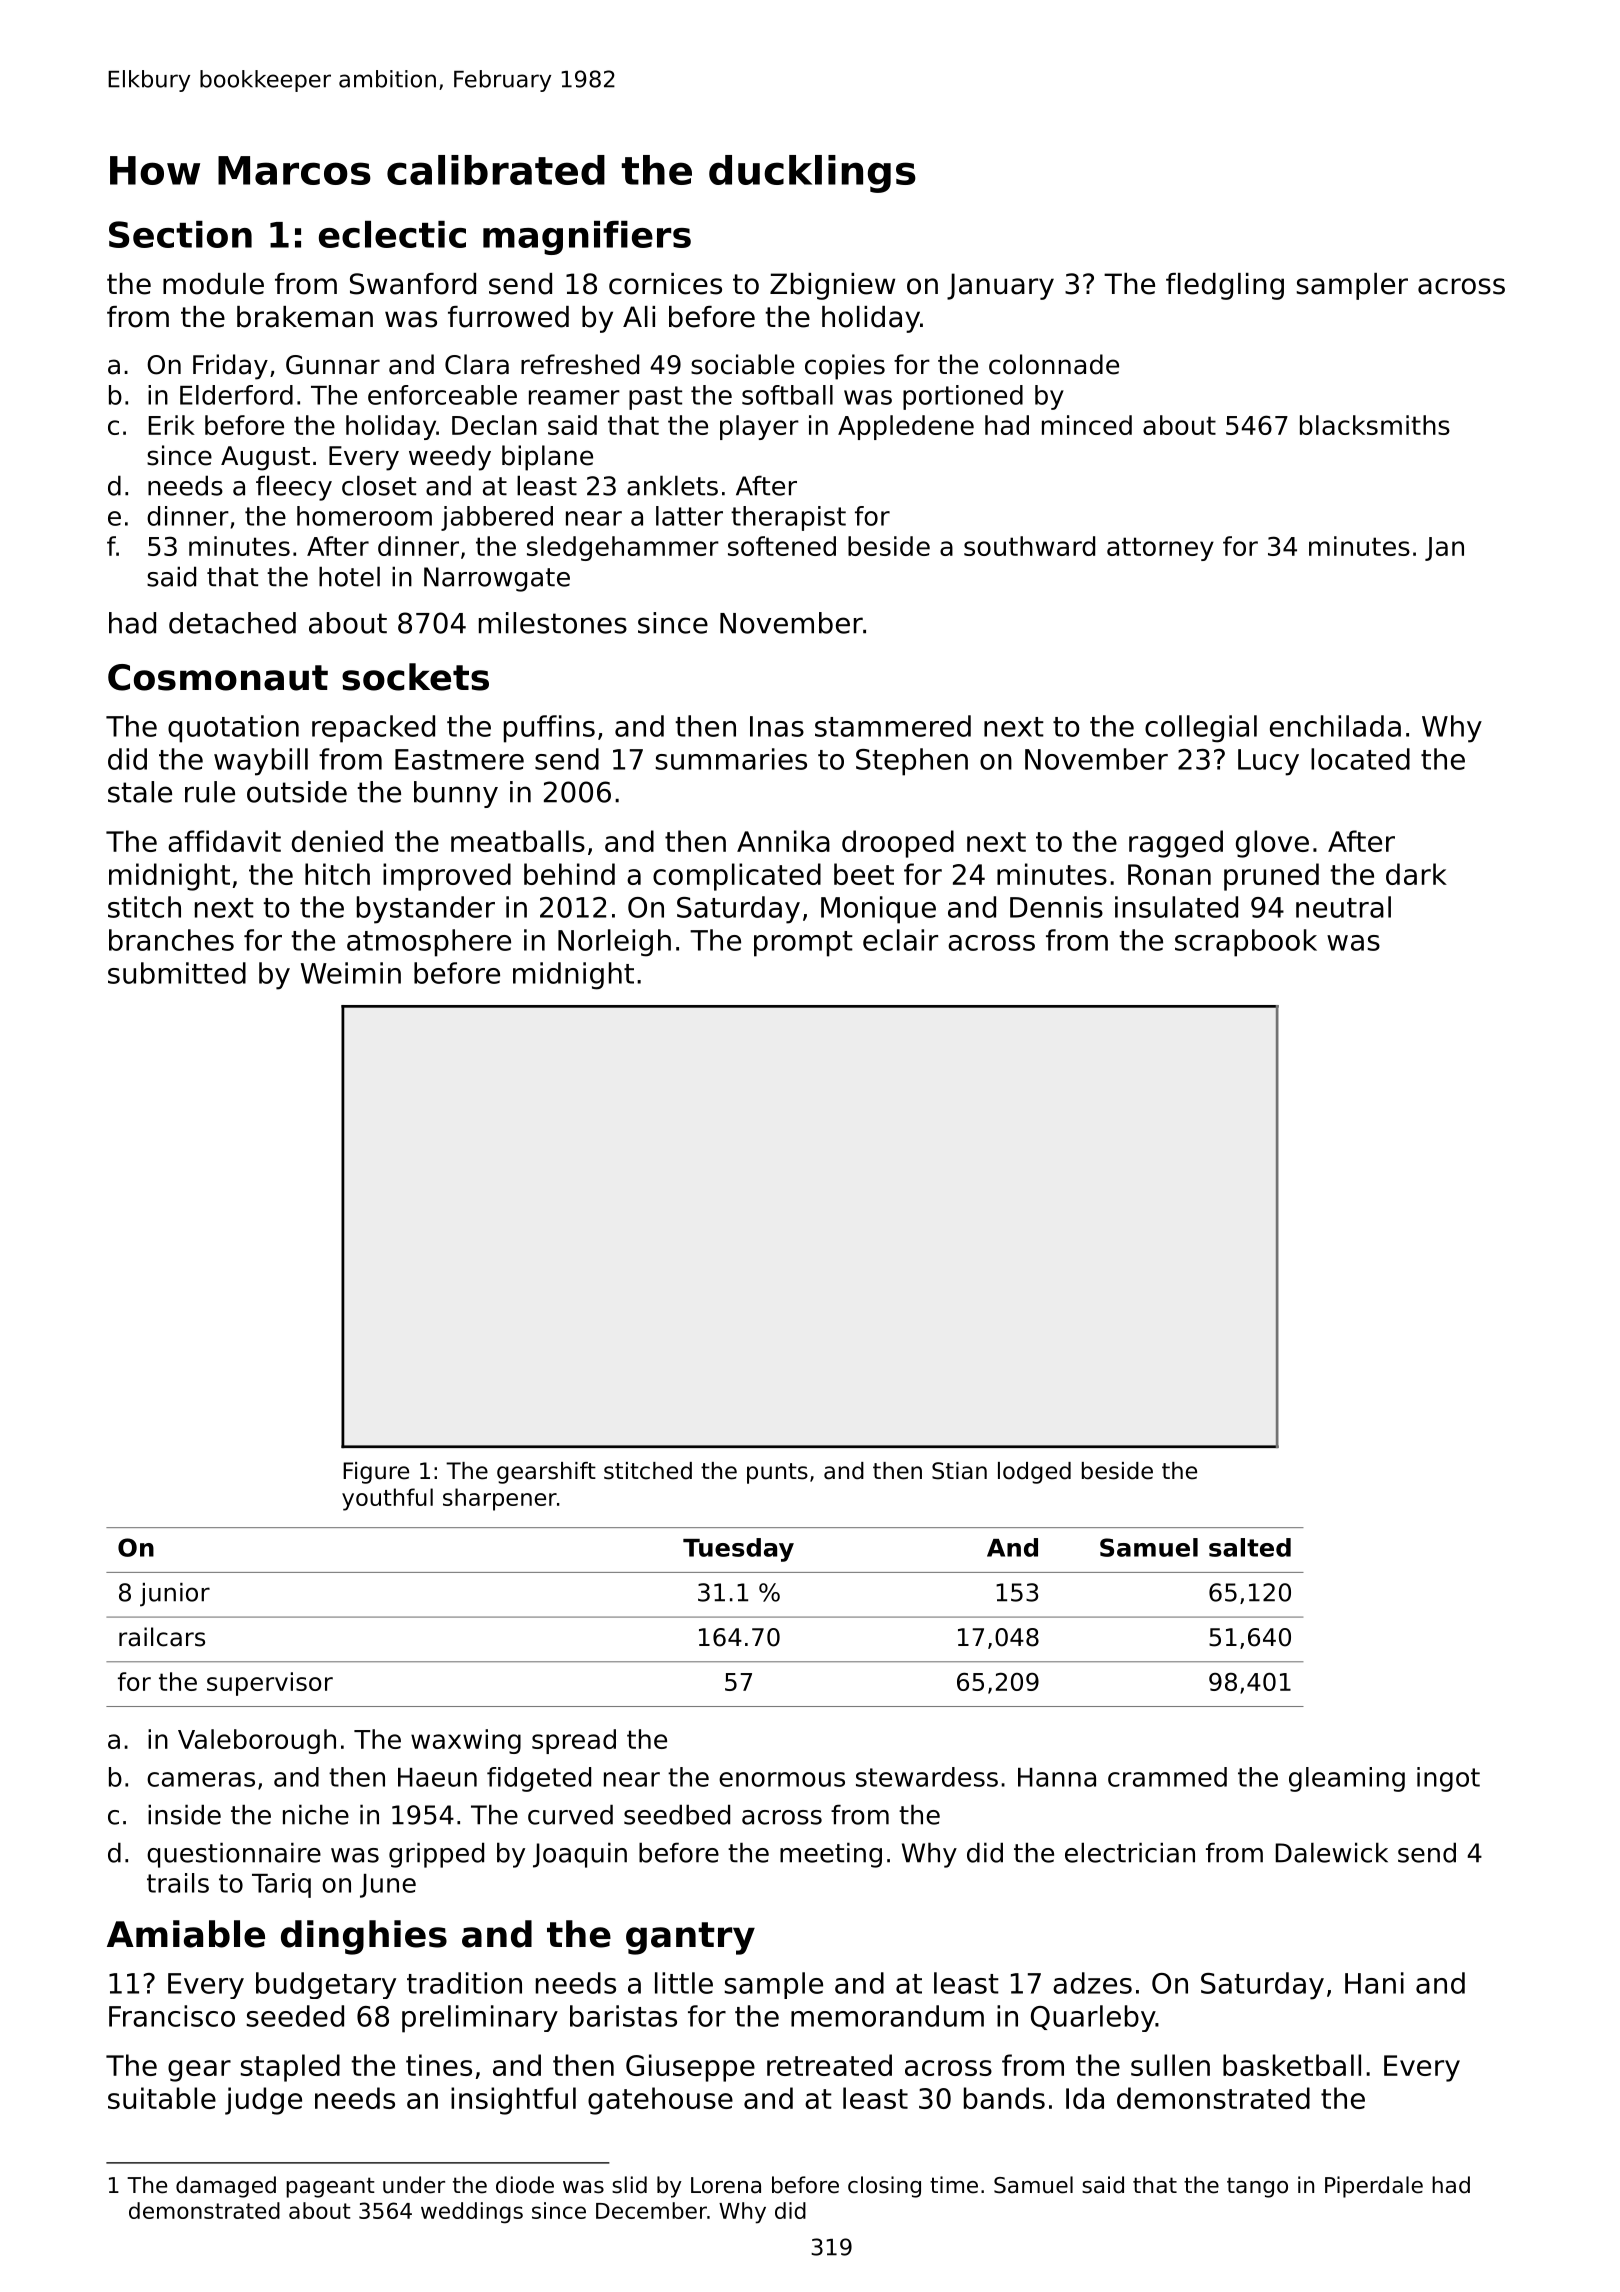 The height and width of the screenshot is (2292, 1620). Describe the element at coordinates (162, 1637) in the screenshot. I see `railcars` at that location.
